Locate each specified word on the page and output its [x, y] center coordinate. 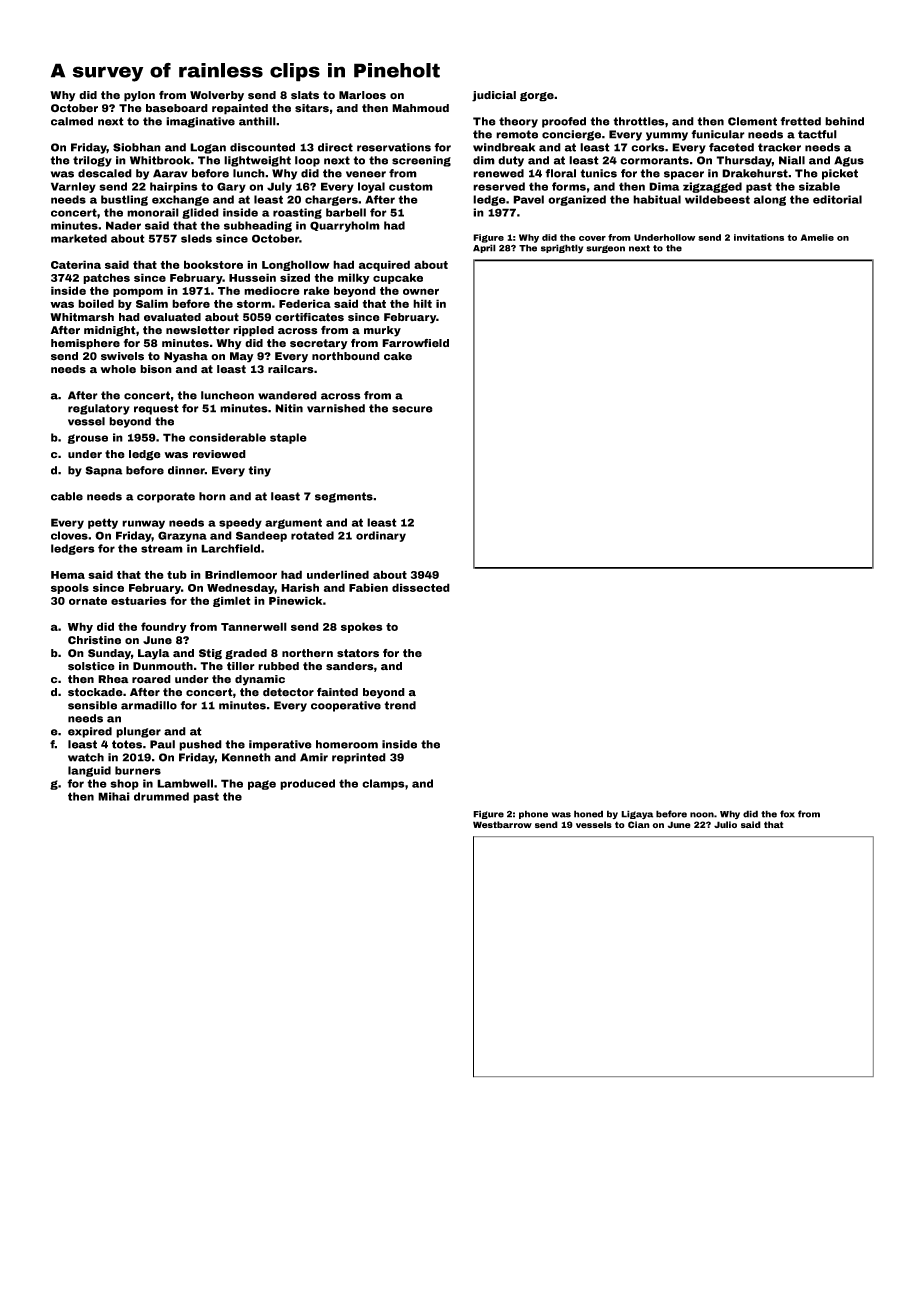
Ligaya [637, 815]
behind [844, 121]
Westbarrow [502, 824]
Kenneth [246, 757]
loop [307, 161]
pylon [139, 96]
